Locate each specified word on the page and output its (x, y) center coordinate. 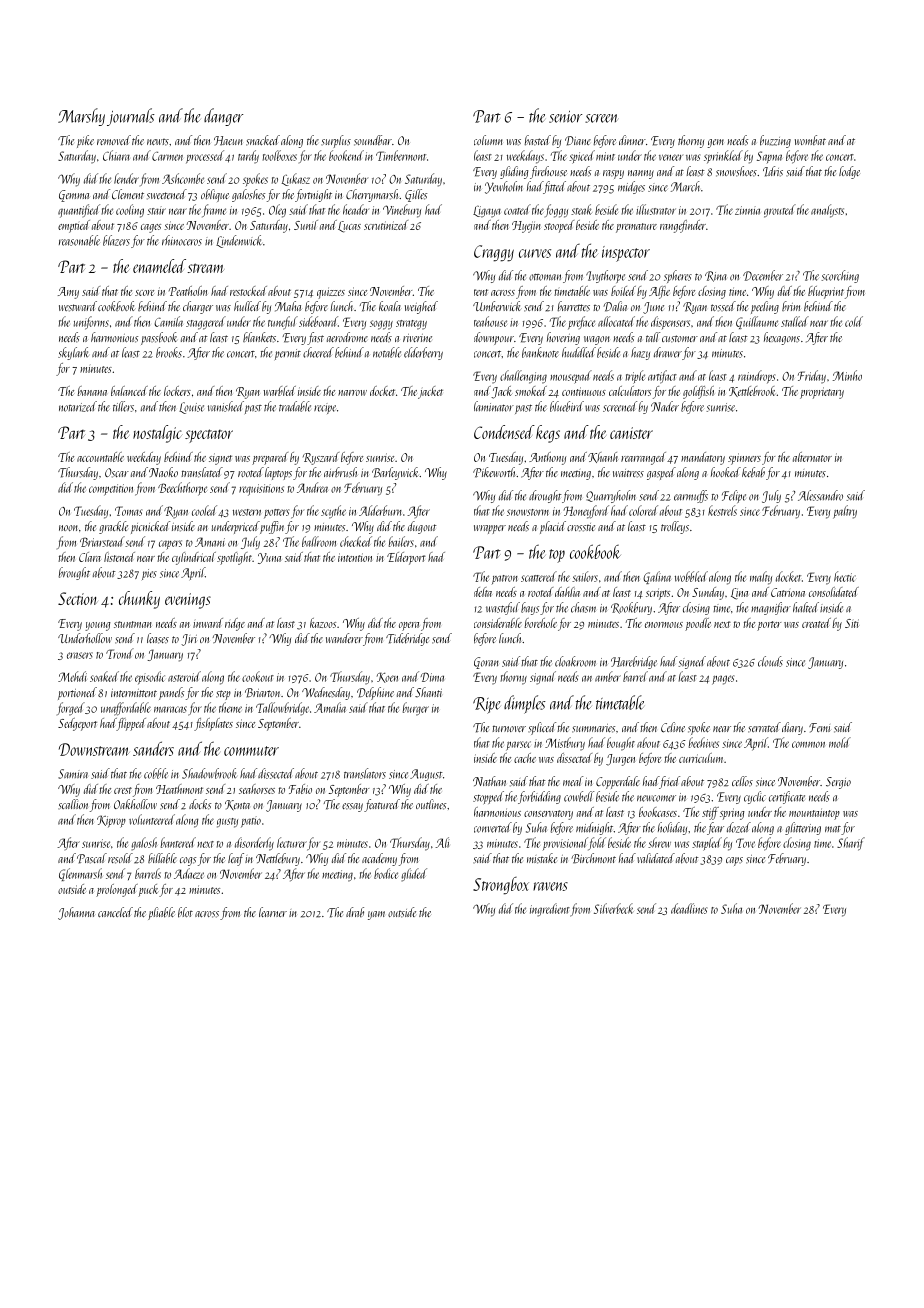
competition (111, 490)
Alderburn (380, 510)
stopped (488, 797)
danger (223, 117)
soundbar (373, 140)
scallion (73, 804)
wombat (810, 140)
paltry (845, 512)
